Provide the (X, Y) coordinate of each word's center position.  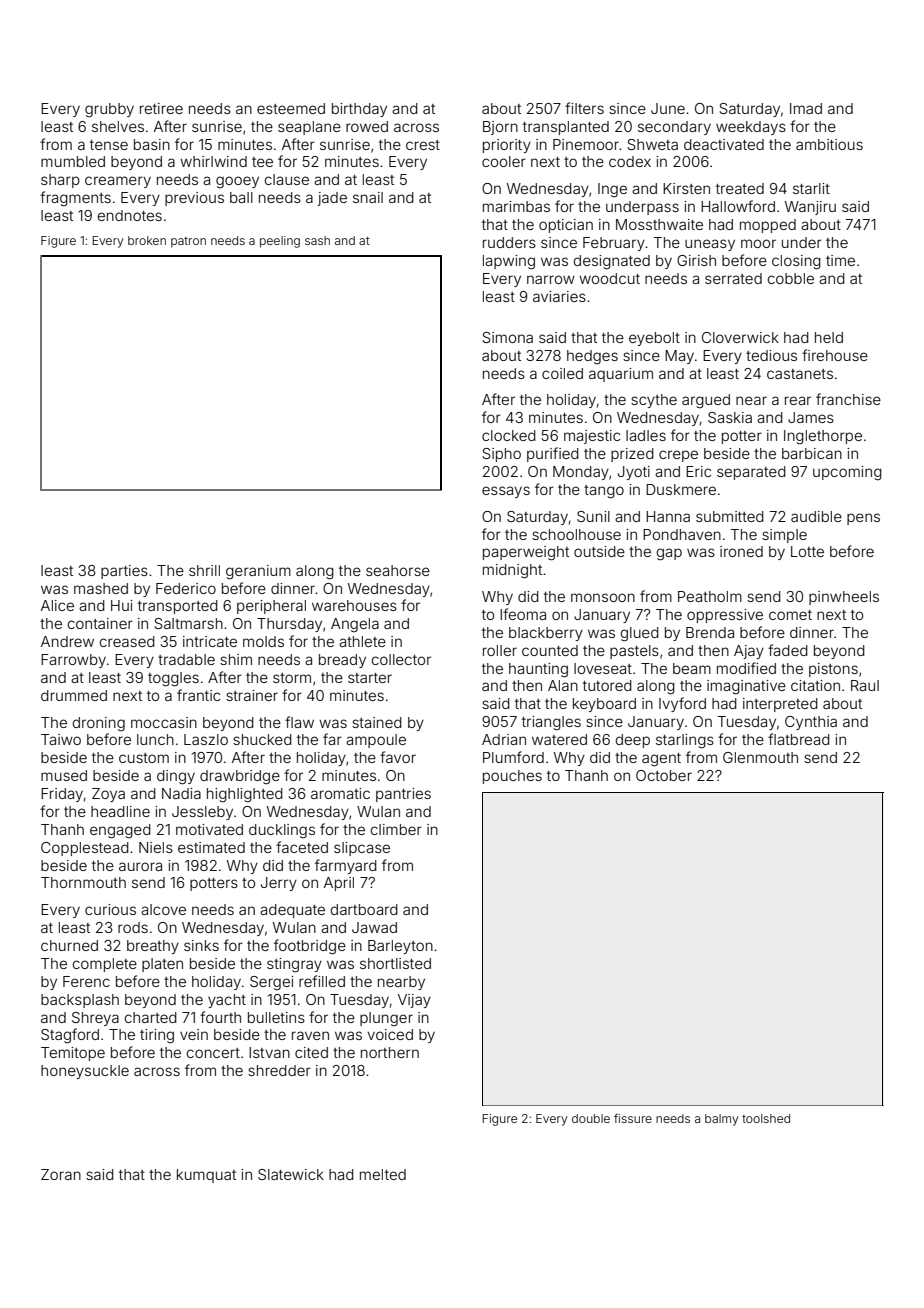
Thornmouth (83, 882)
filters (584, 108)
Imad (806, 108)
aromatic (340, 793)
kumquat (206, 1176)
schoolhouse (576, 534)
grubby (109, 110)
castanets (800, 374)
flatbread (799, 739)
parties (124, 572)
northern (390, 1052)
